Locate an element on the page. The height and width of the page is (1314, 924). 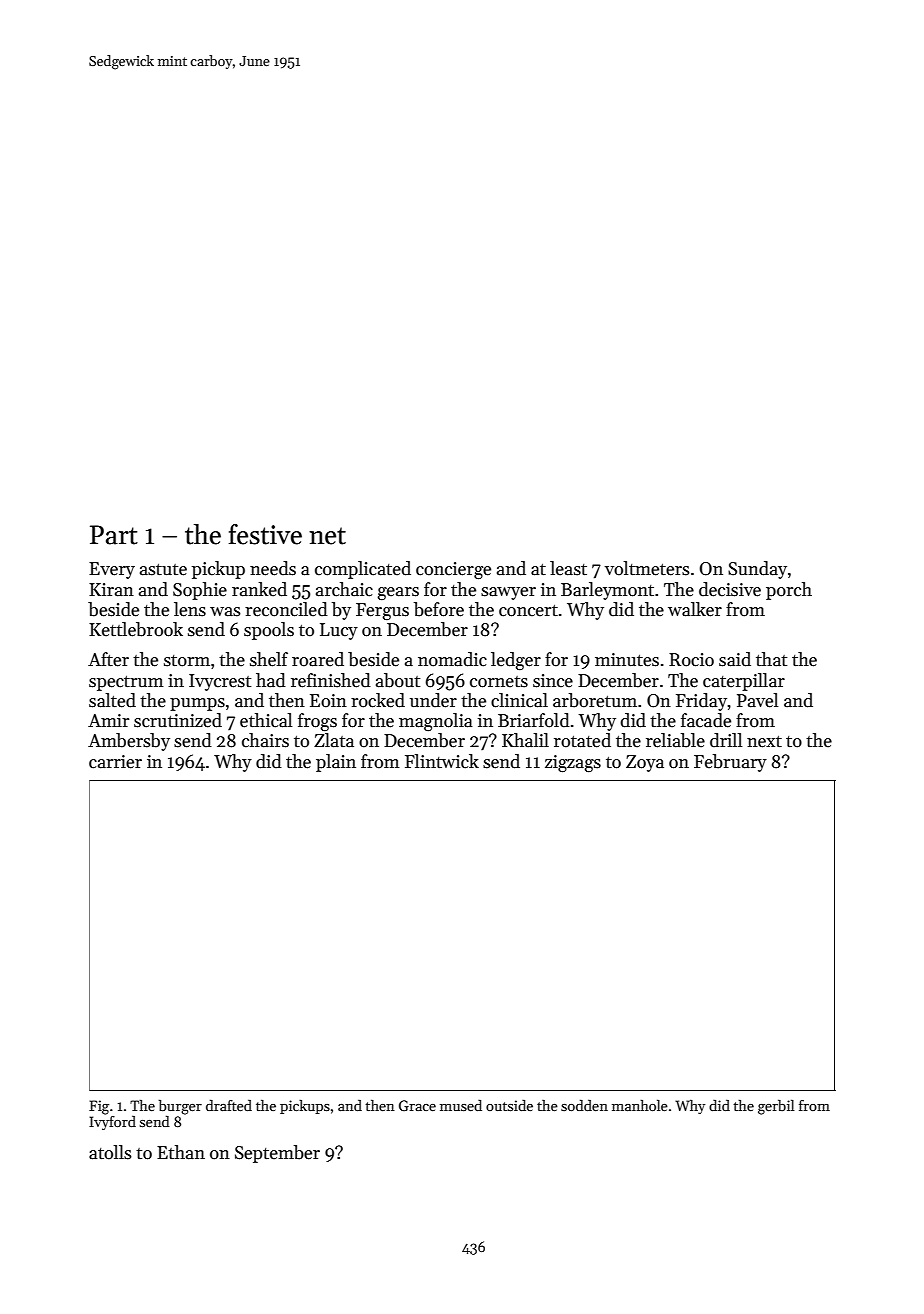
After is located at coordinates (108, 659).
